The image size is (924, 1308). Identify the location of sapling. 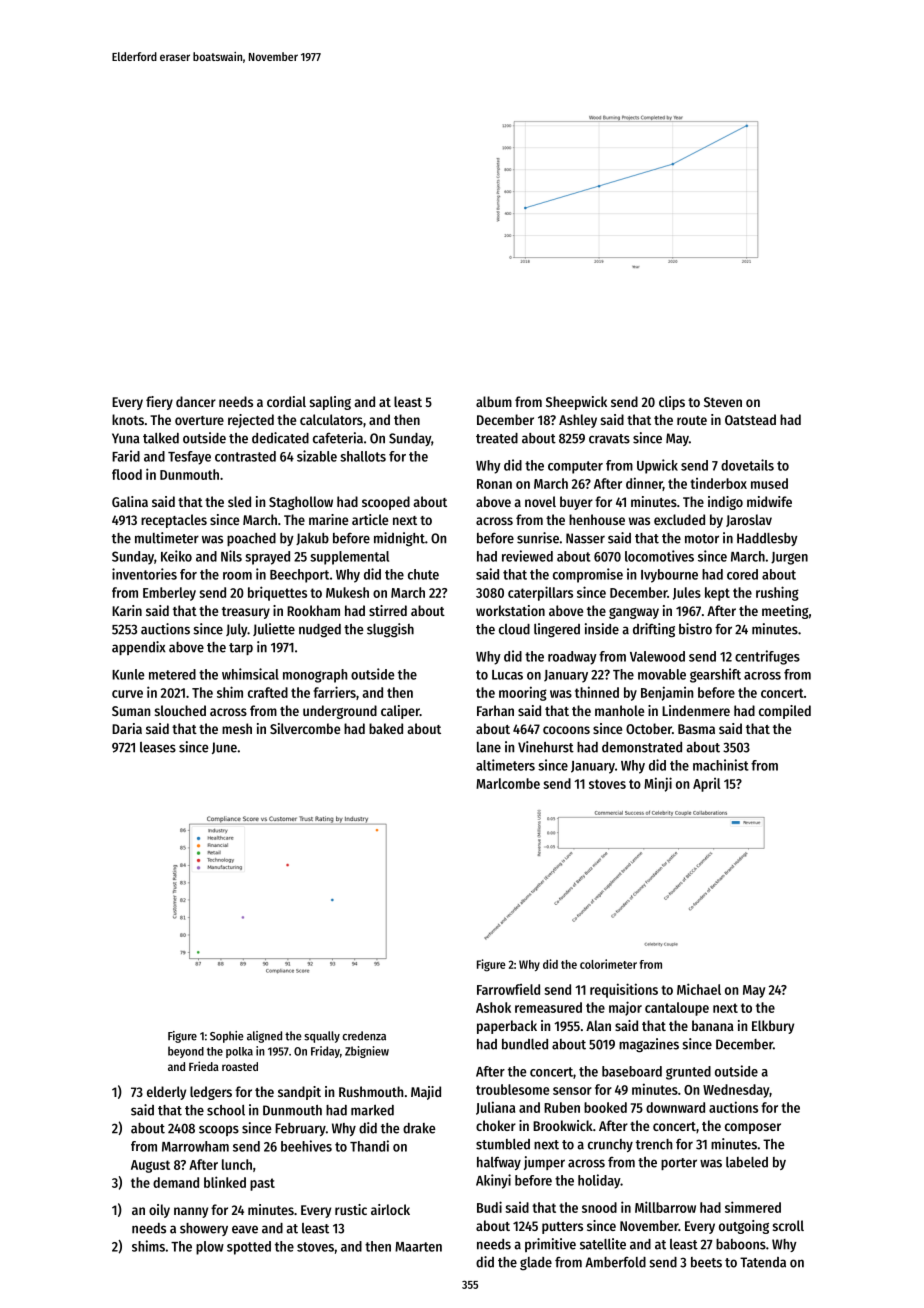
(330, 403).
